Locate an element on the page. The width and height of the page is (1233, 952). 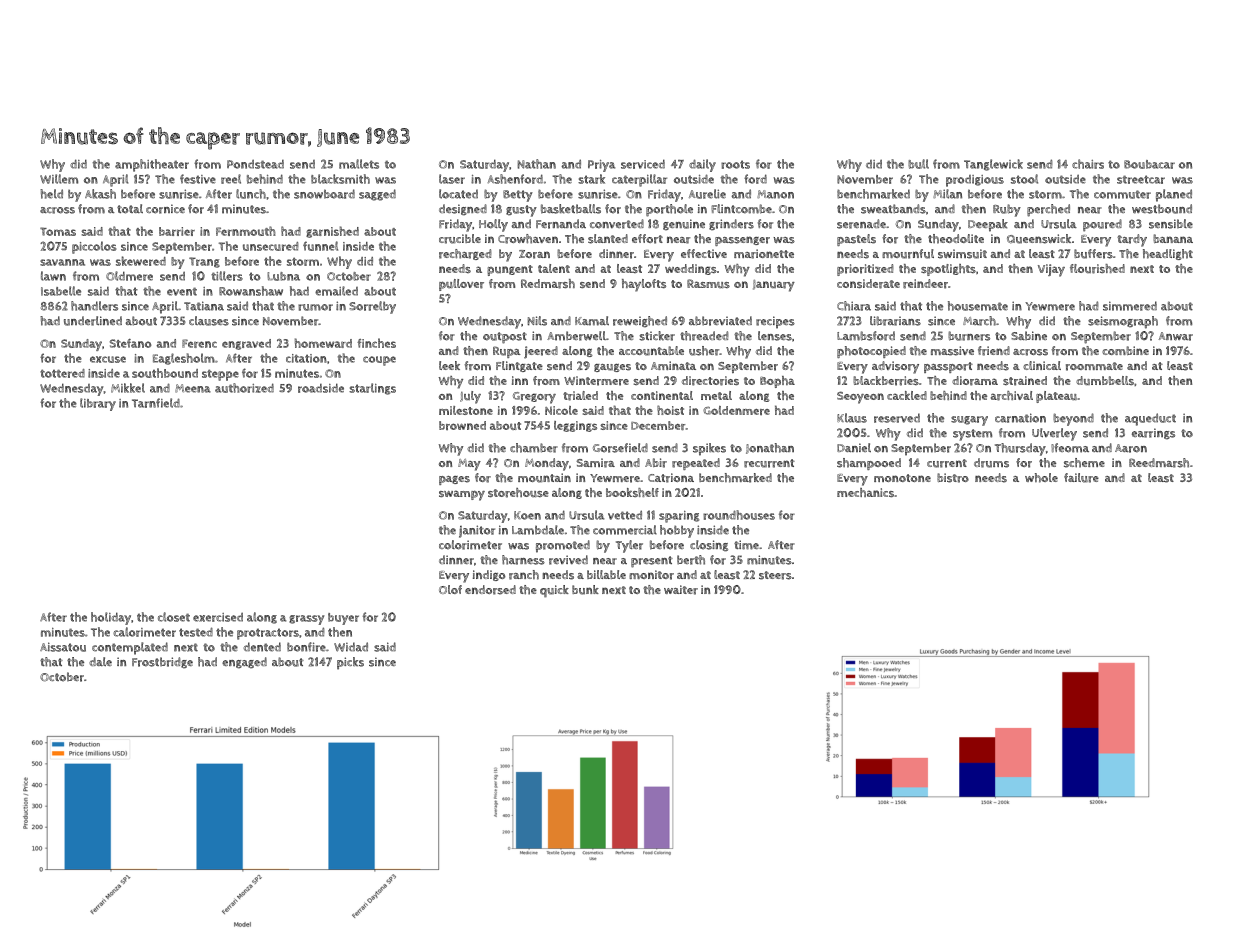
Reedmarsh is located at coordinates (1159, 463).
